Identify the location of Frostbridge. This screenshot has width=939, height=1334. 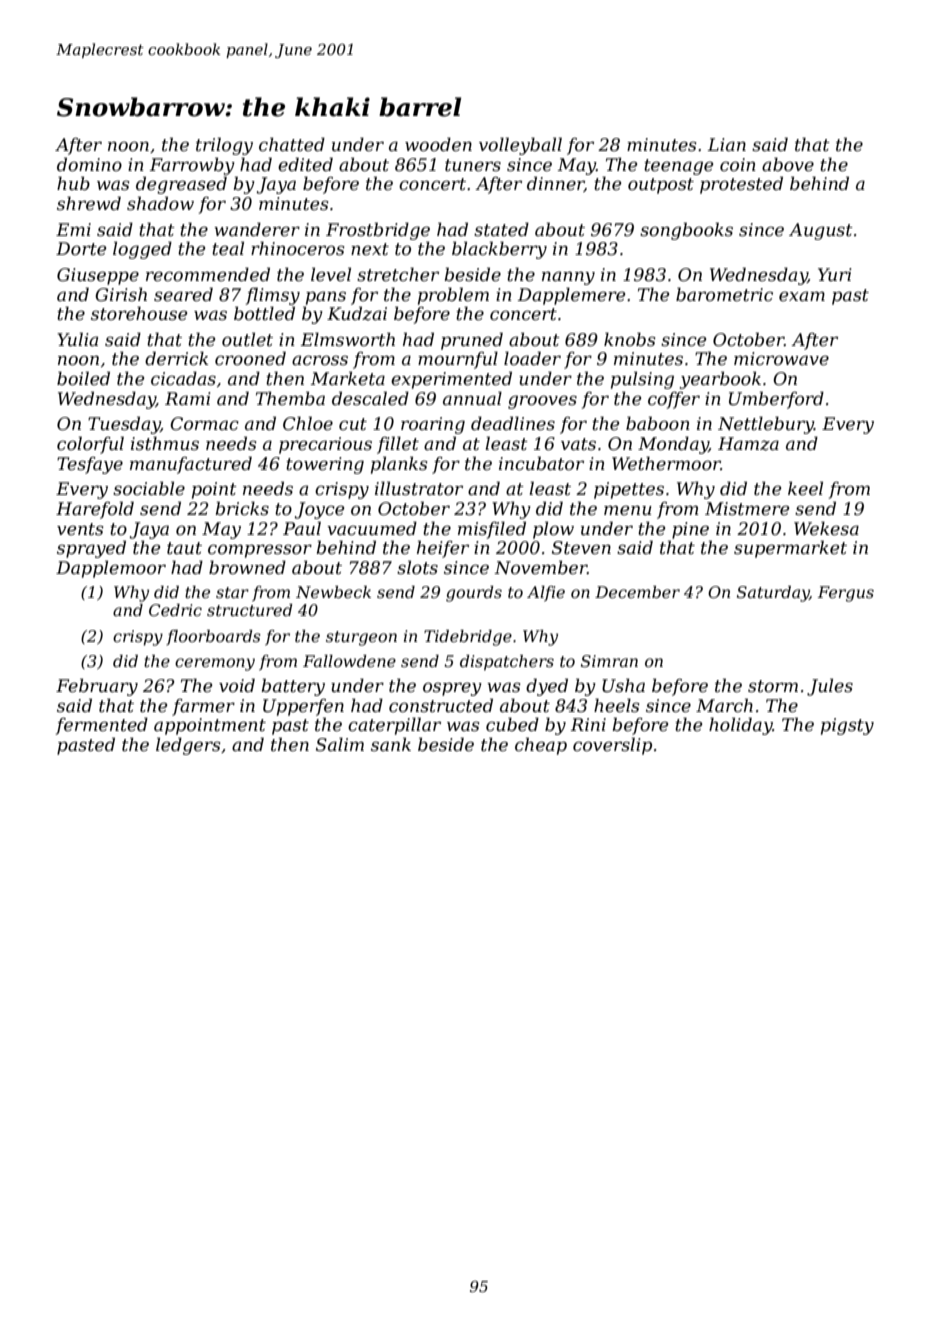
(378, 231).
